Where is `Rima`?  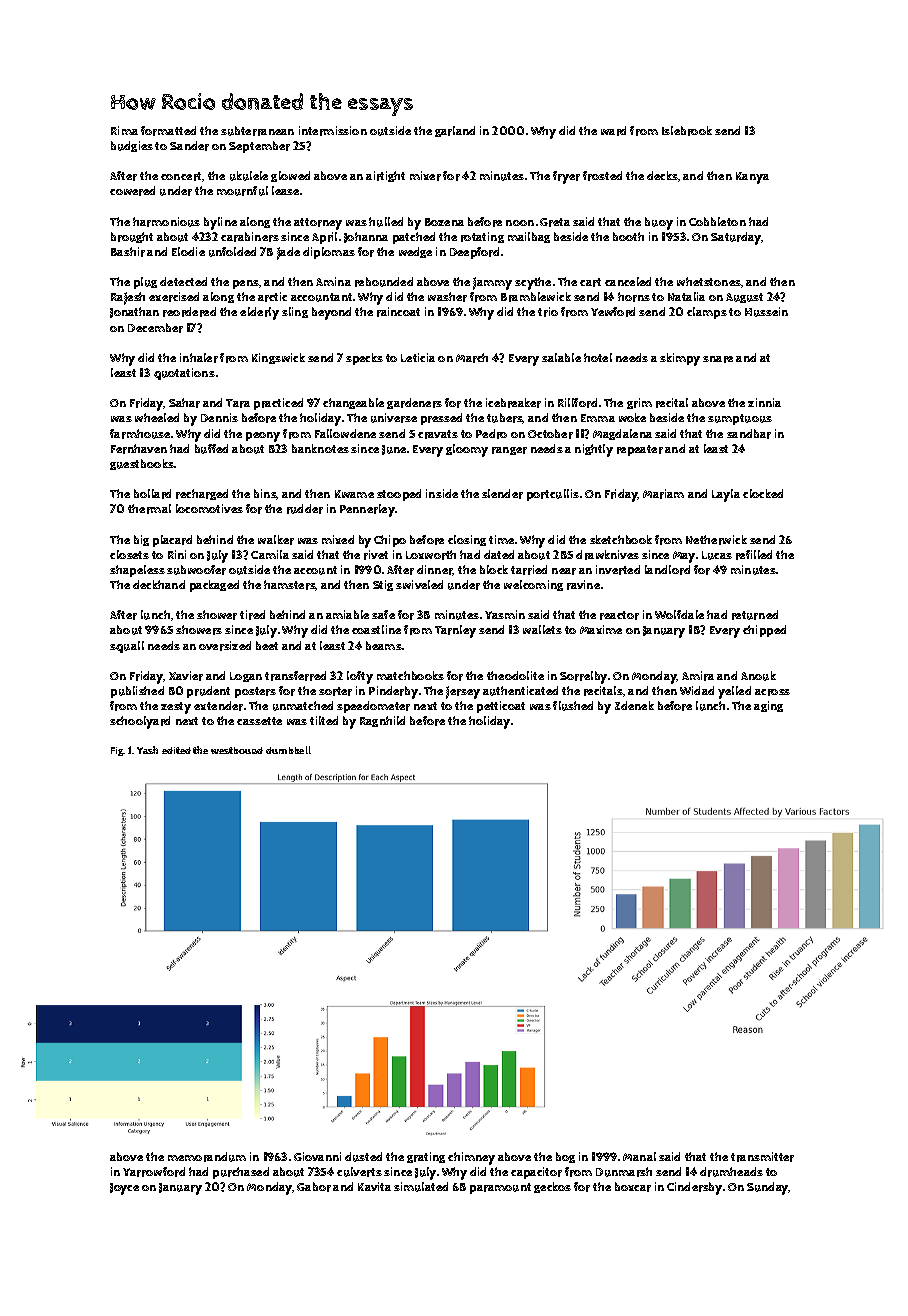 Rima is located at coordinates (124, 130).
